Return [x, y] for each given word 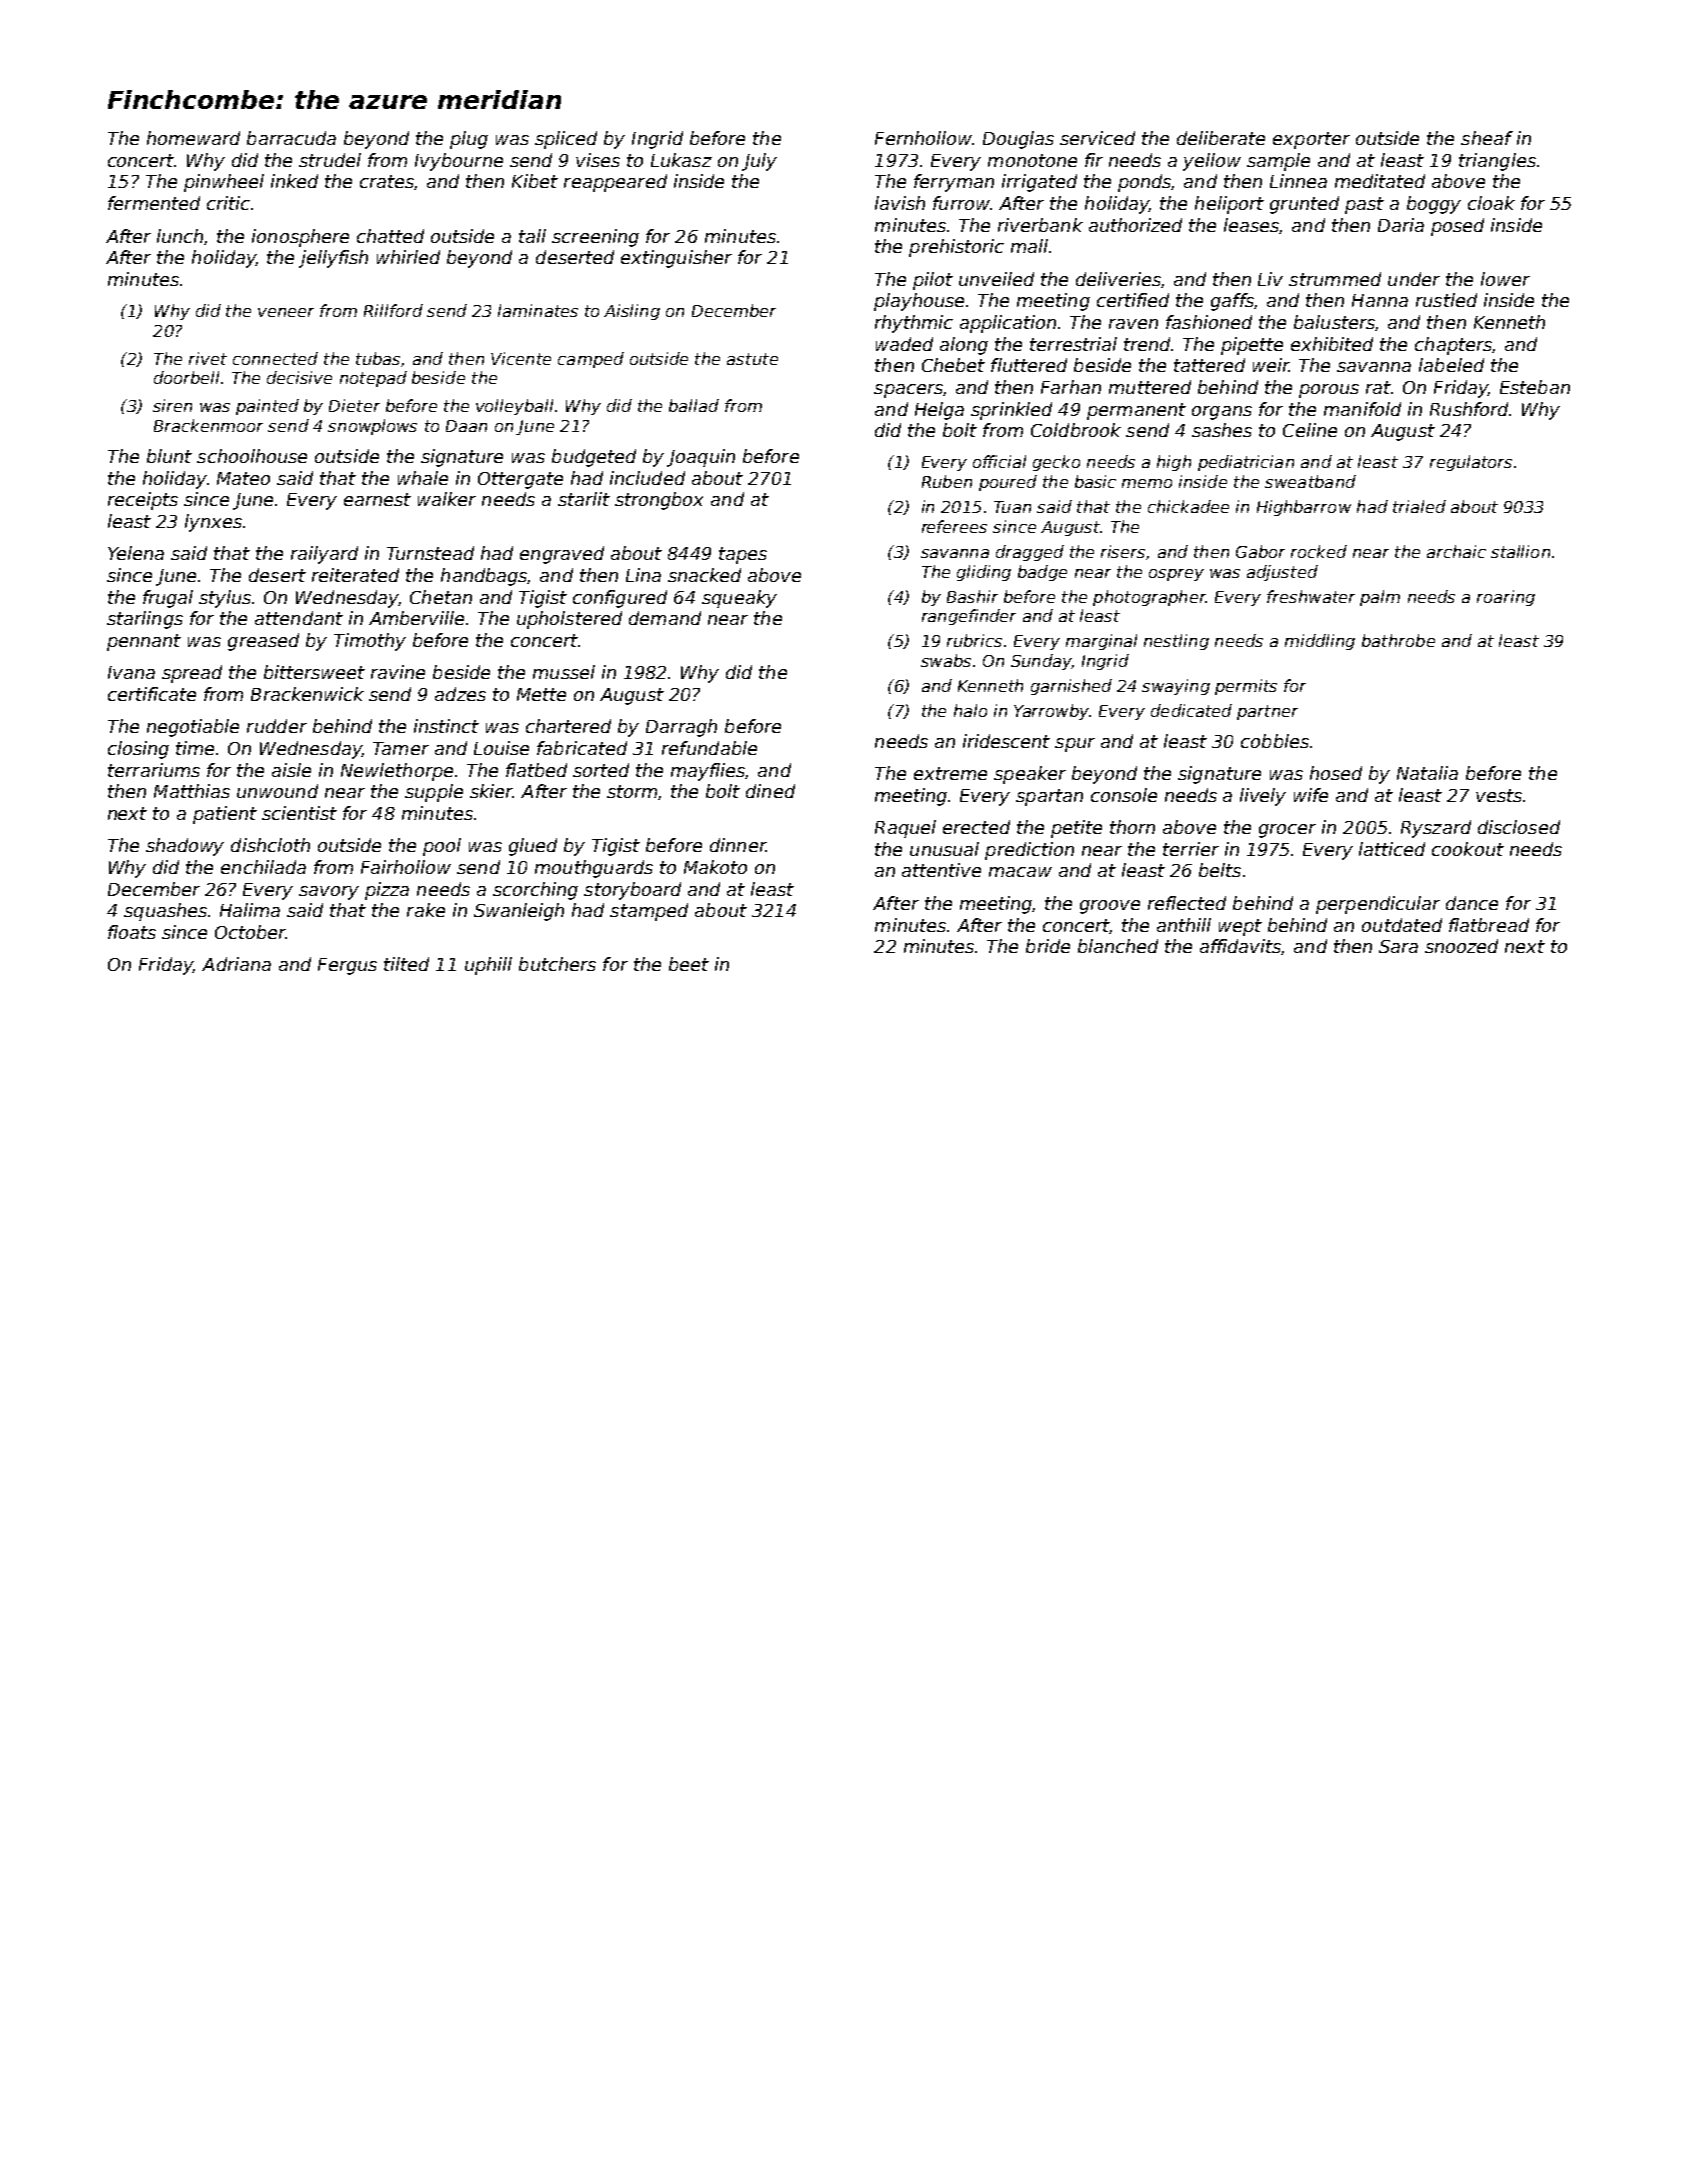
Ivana [131, 672]
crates [387, 182]
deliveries [1118, 279]
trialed [1419, 506]
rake [426, 910]
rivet [208, 358]
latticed [1392, 849]
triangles [1497, 162]
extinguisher [676, 259]
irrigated [1039, 183]
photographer [1149, 598]
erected [976, 827]
